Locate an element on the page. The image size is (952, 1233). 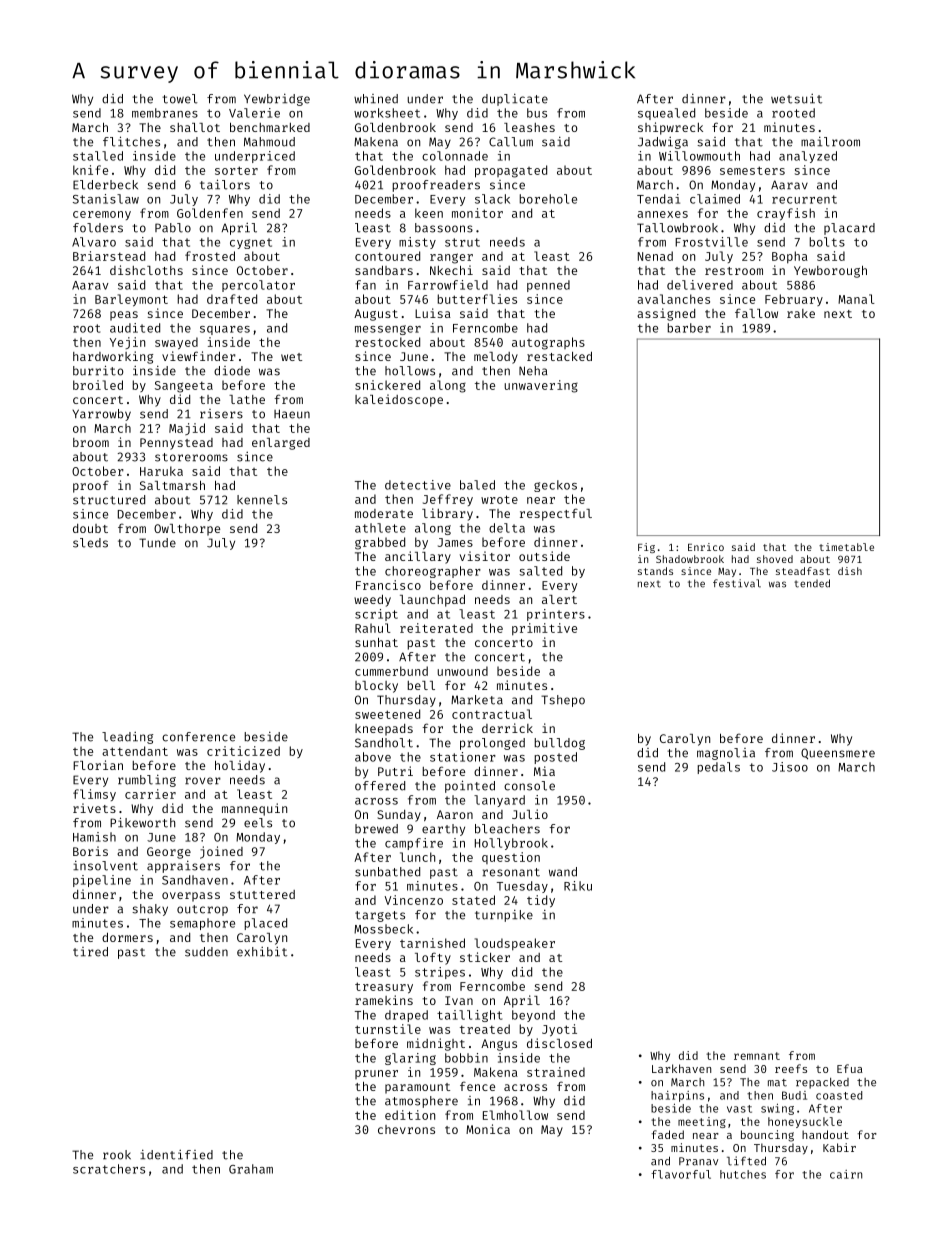
whined is located at coordinates (376, 99).
